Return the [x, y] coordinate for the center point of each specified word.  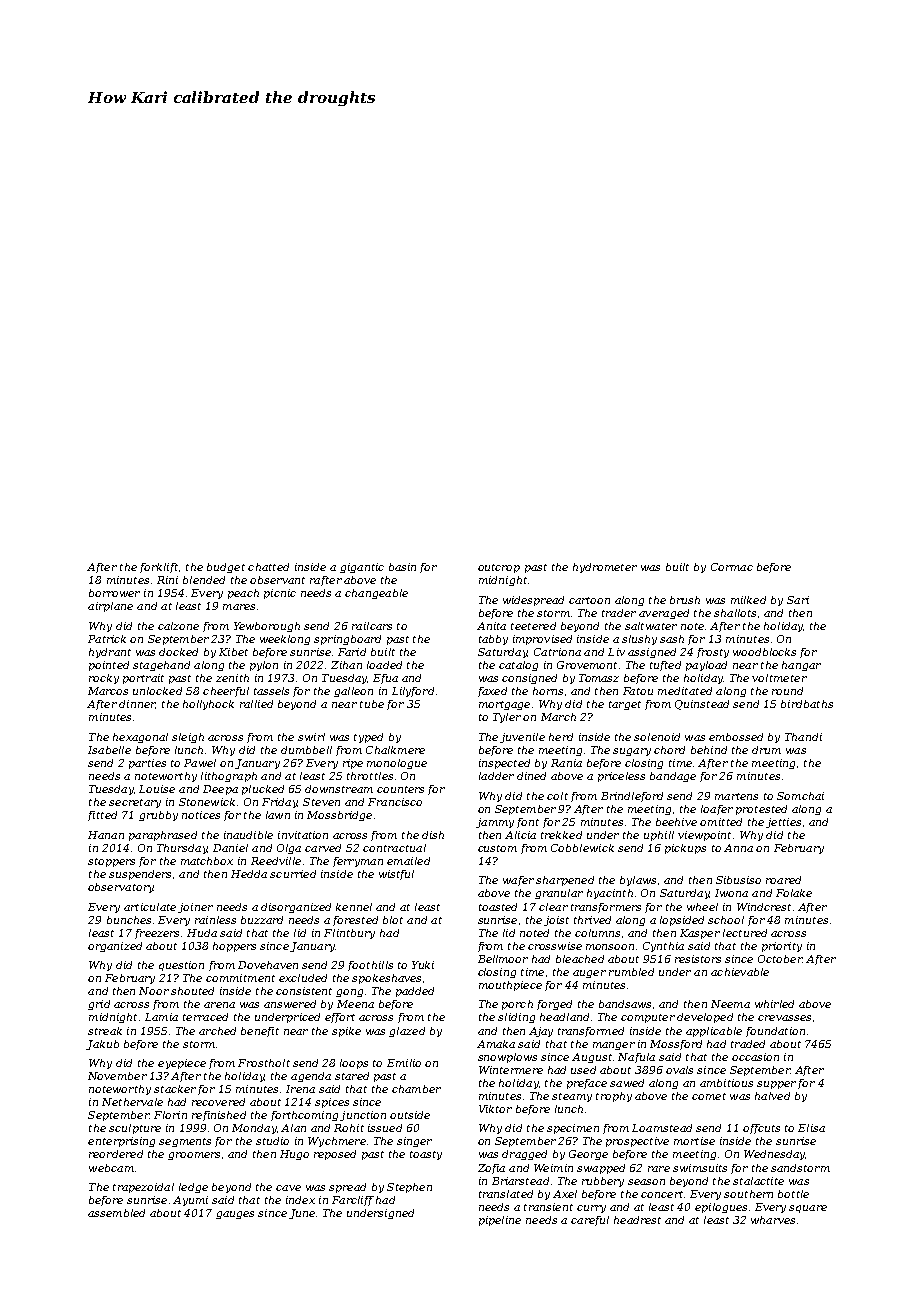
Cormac [732, 567]
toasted [498, 907]
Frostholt [264, 1063]
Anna [738, 848]
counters [400, 789]
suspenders [140, 875]
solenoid [657, 737]
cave [288, 1188]
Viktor [495, 1109]
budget [226, 568]
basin [402, 567]
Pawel [200, 763]
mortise [694, 1141]
